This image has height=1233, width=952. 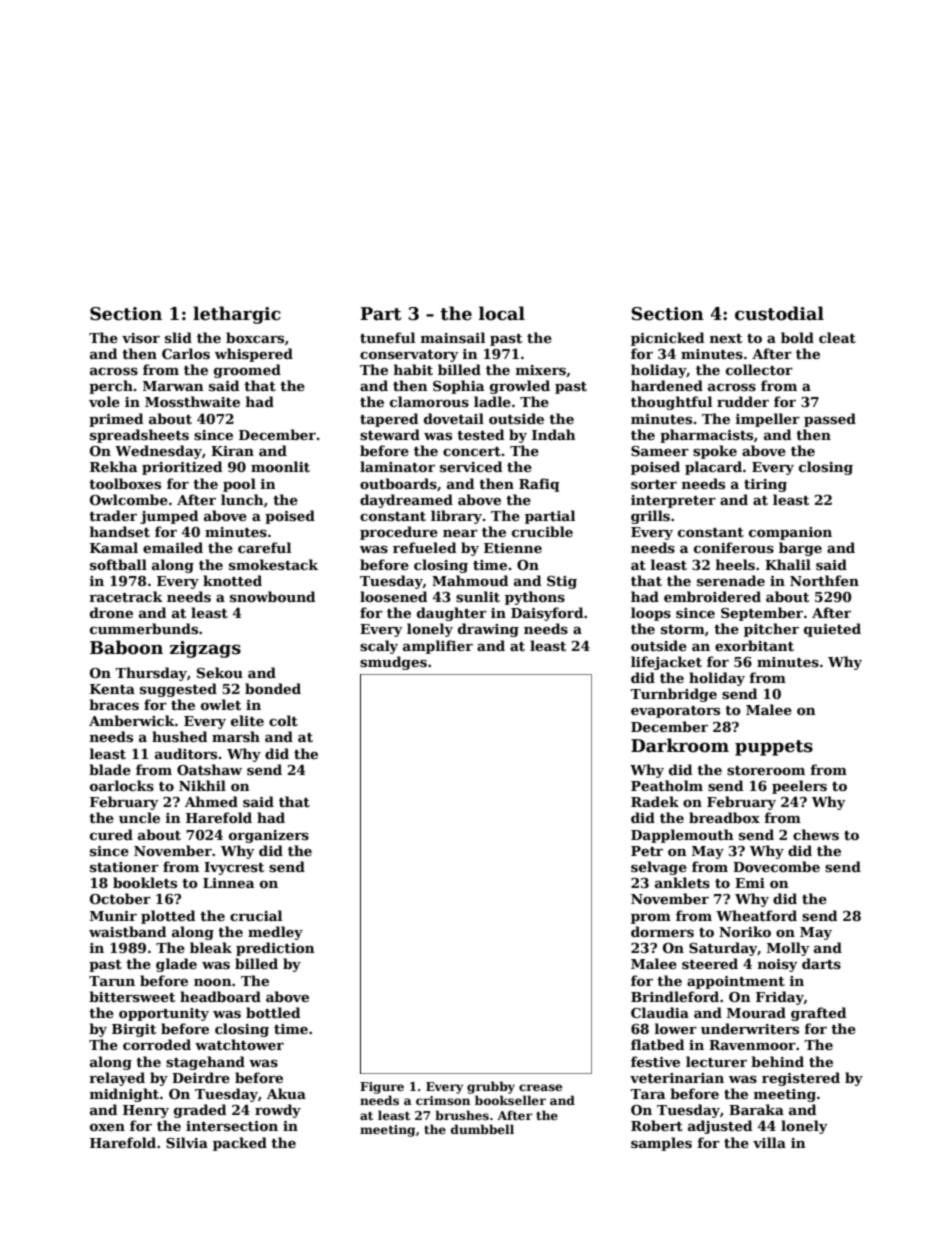 I want to click on oxen, so click(x=107, y=1127).
